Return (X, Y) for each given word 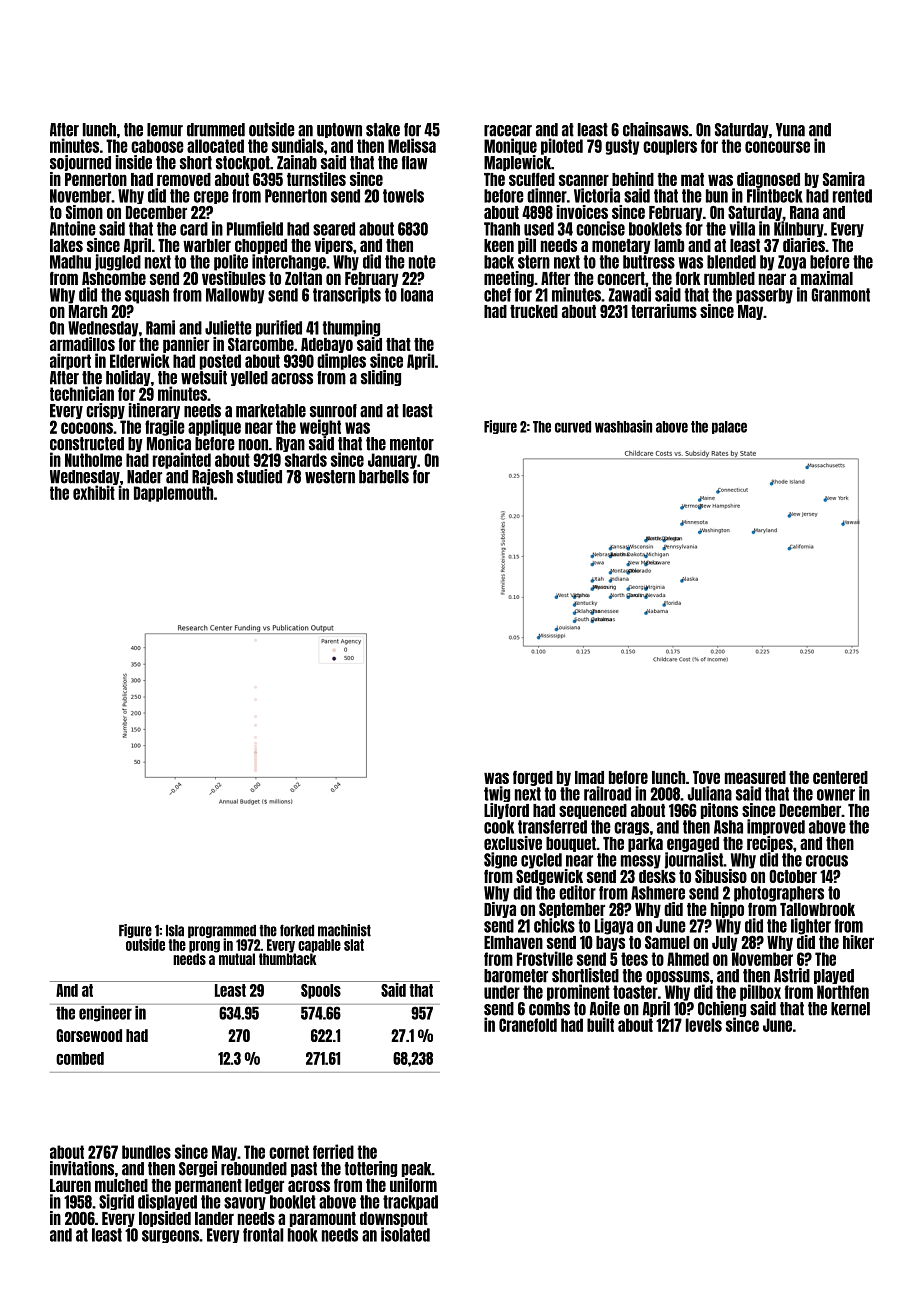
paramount (323, 1219)
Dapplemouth (173, 494)
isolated (405, 1234)
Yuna (790, 130)
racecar (508, 131)
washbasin (623, 426)
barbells (384, 477)
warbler (207, 245)
